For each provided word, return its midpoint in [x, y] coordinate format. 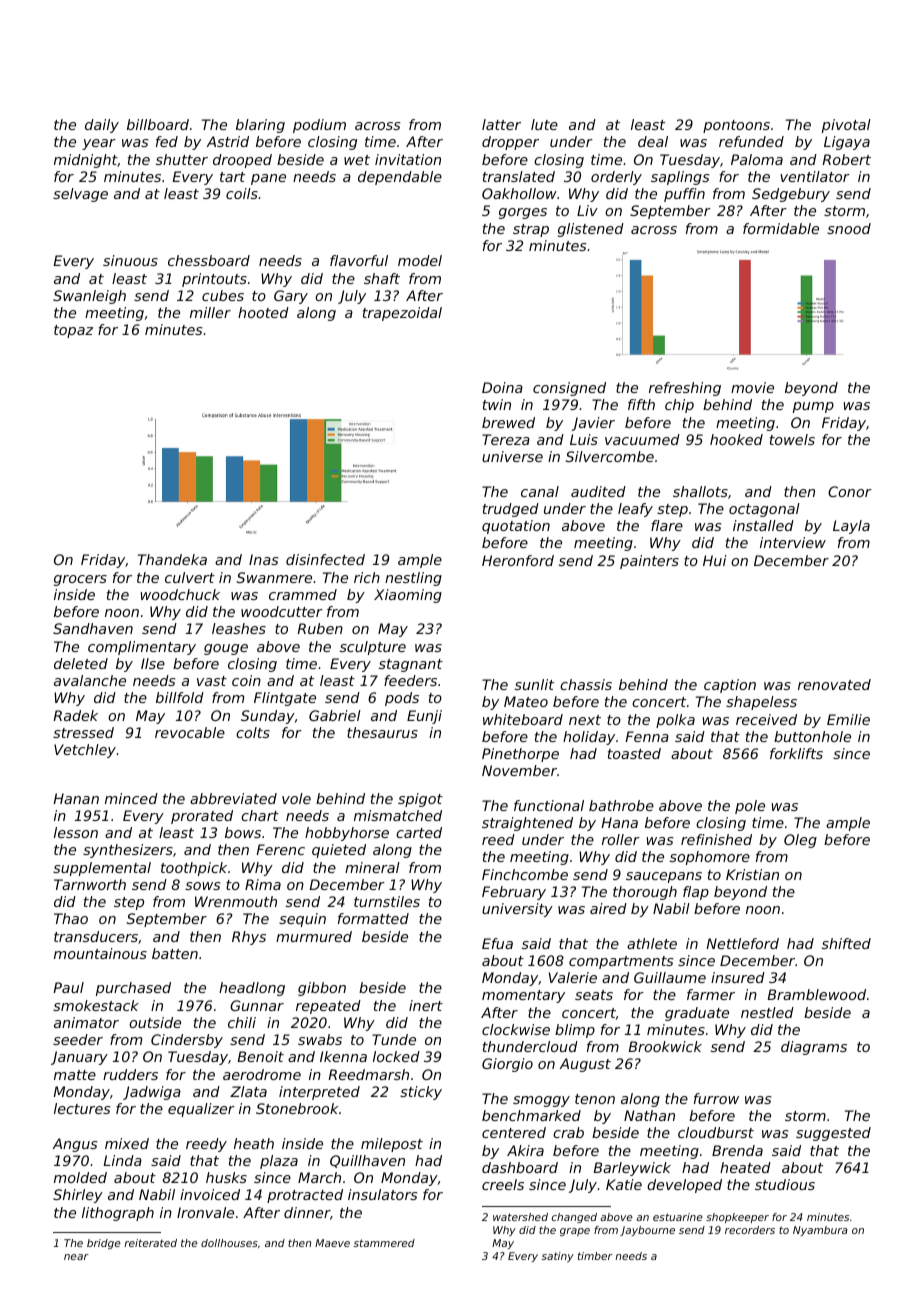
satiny [557, 1257]
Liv [587, 210]
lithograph [118, 1214]
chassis [586, 684]
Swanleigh [89, 297]
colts [253, 732]
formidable [781, 228]
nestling [413, 579]
